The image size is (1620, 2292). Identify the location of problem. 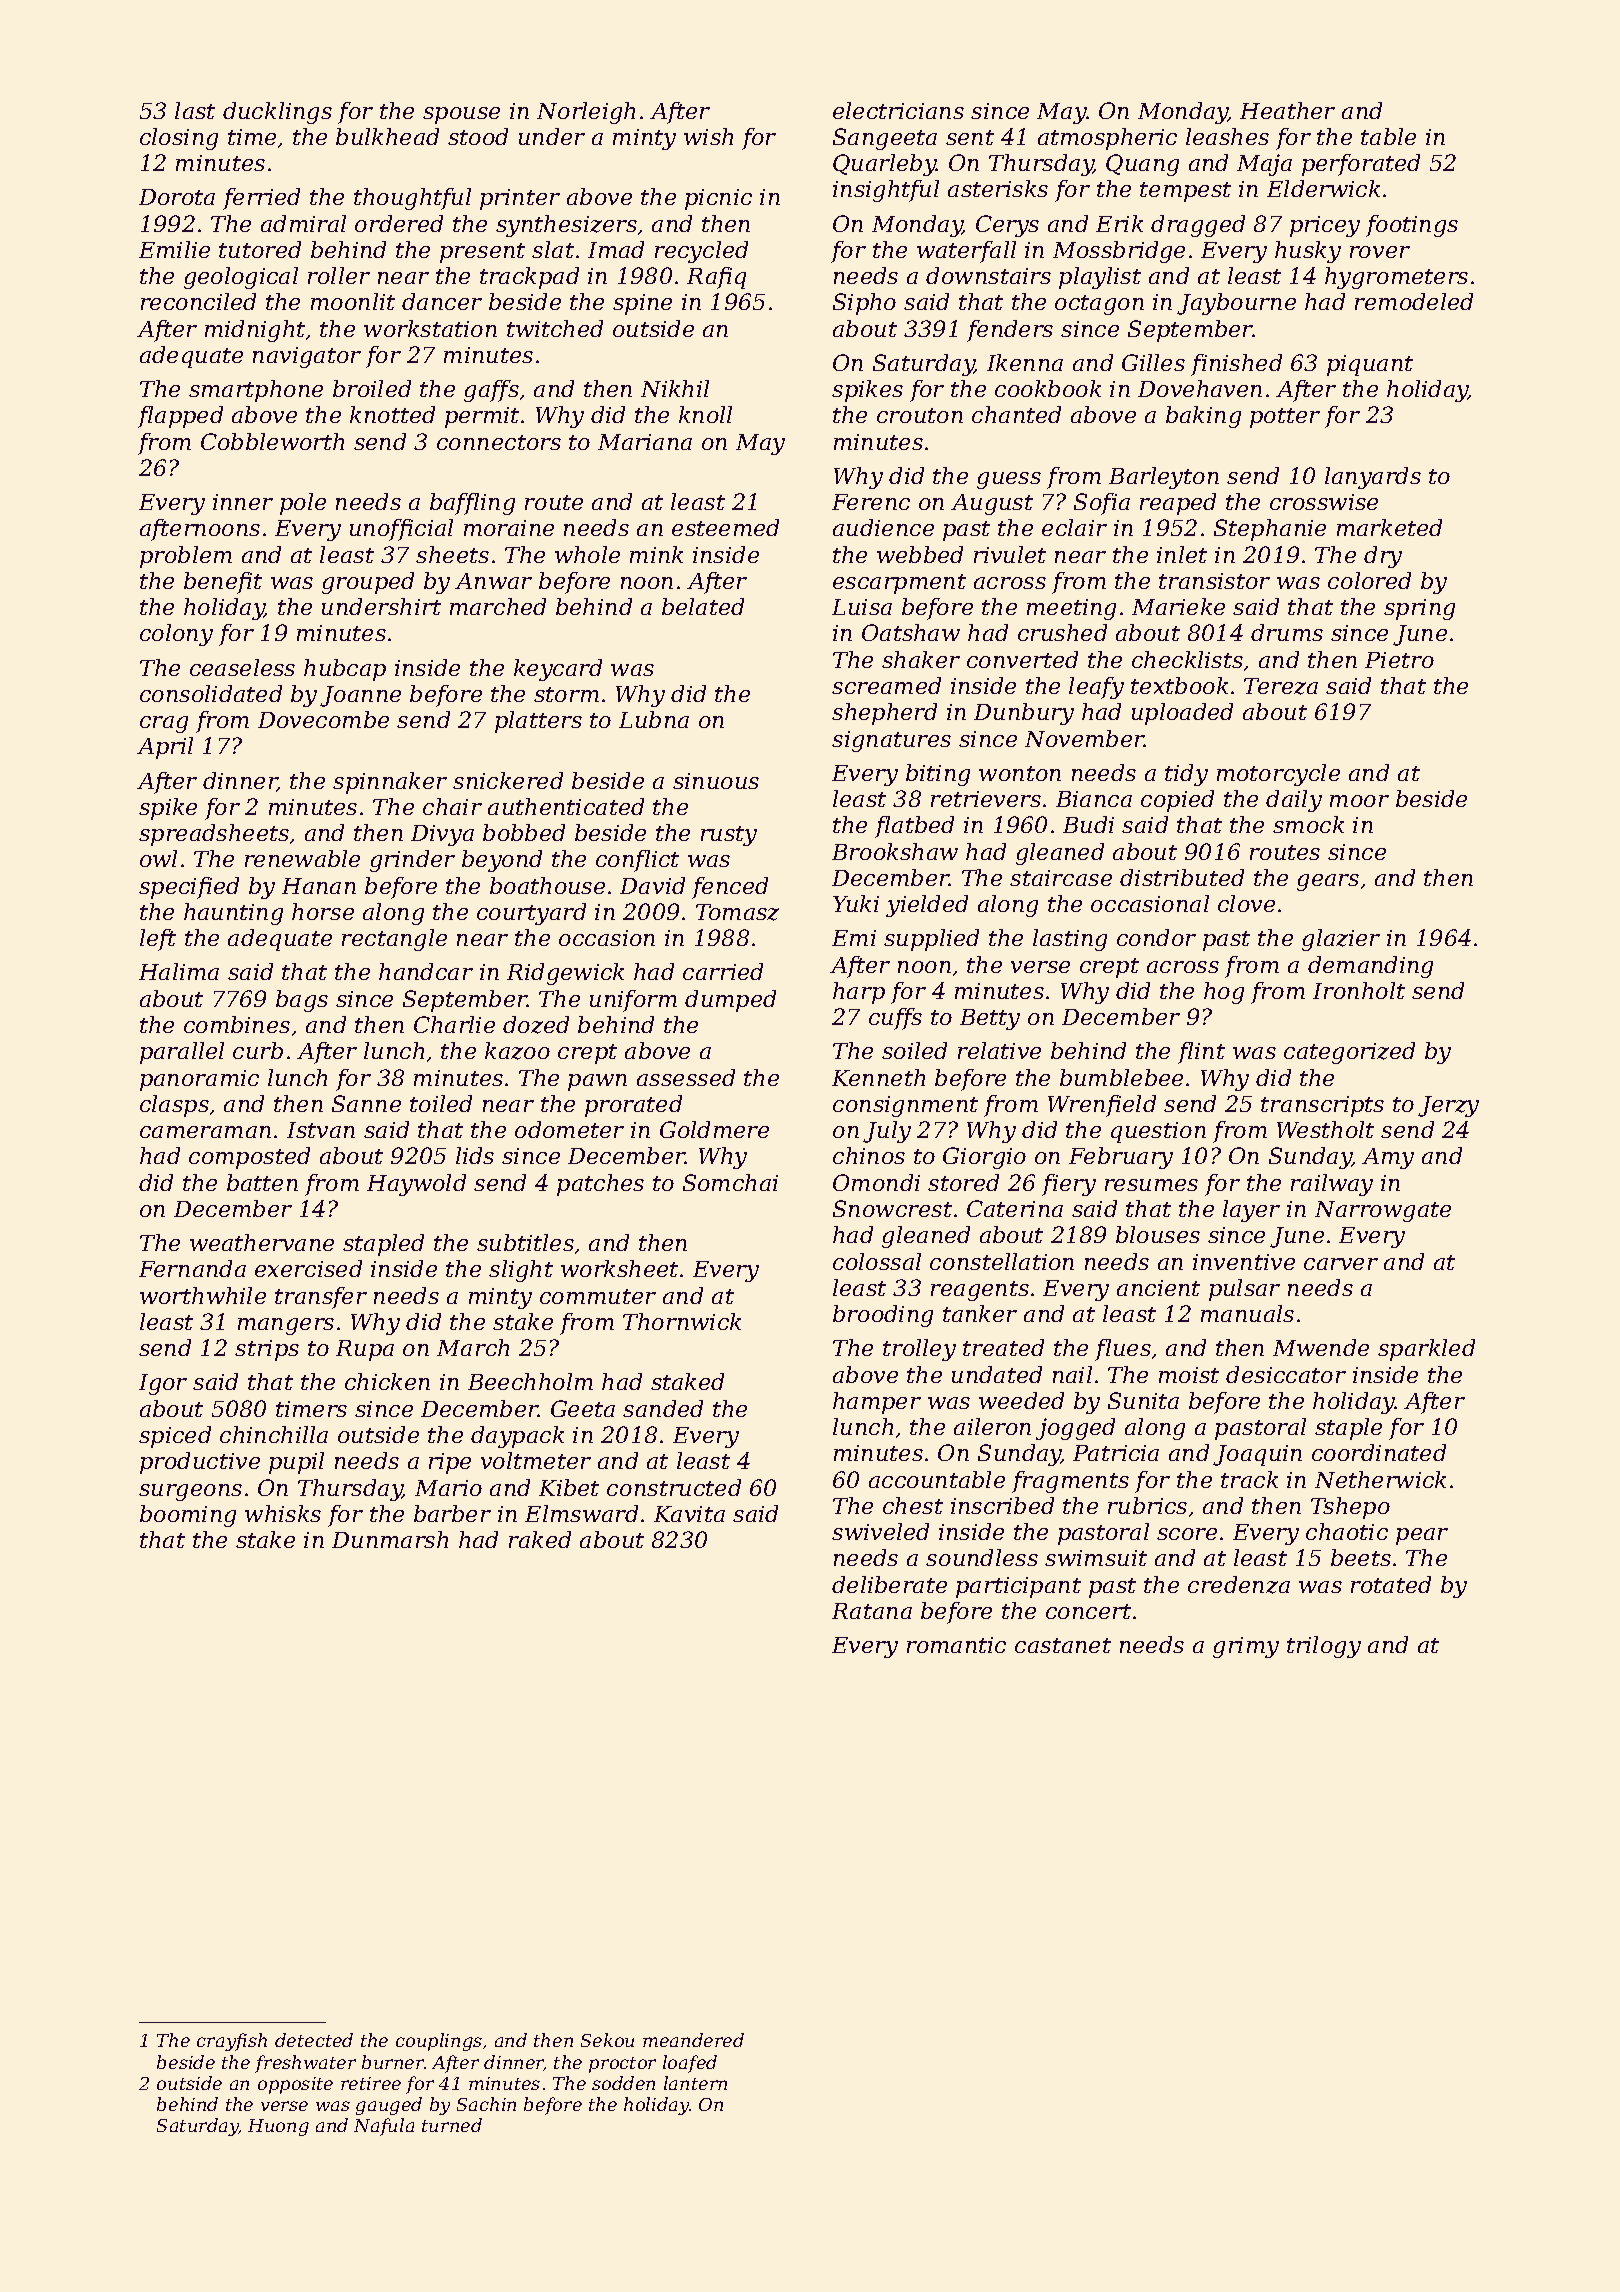
(186, 557).
